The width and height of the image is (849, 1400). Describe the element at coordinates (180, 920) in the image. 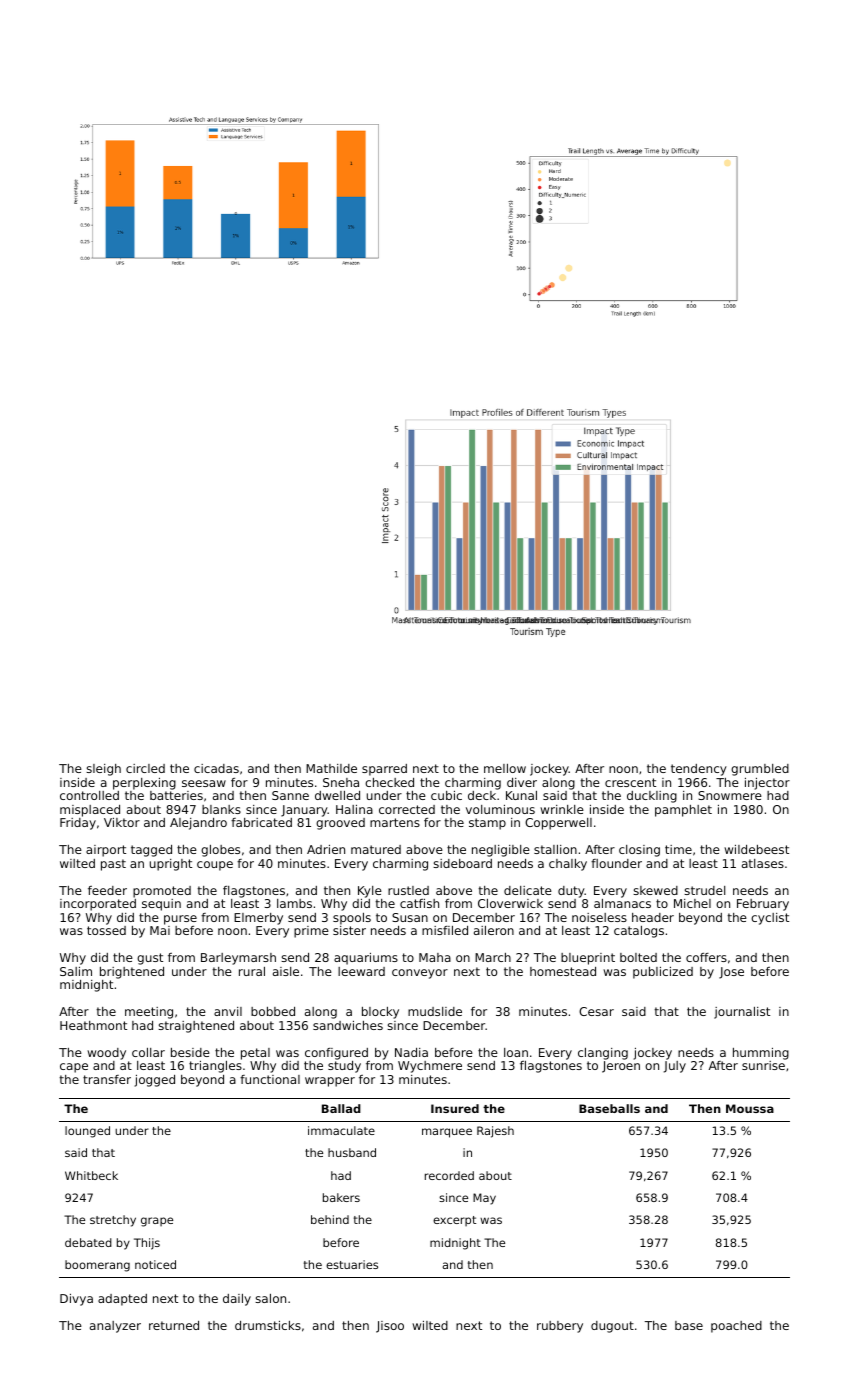

I see `purse` at that location.
